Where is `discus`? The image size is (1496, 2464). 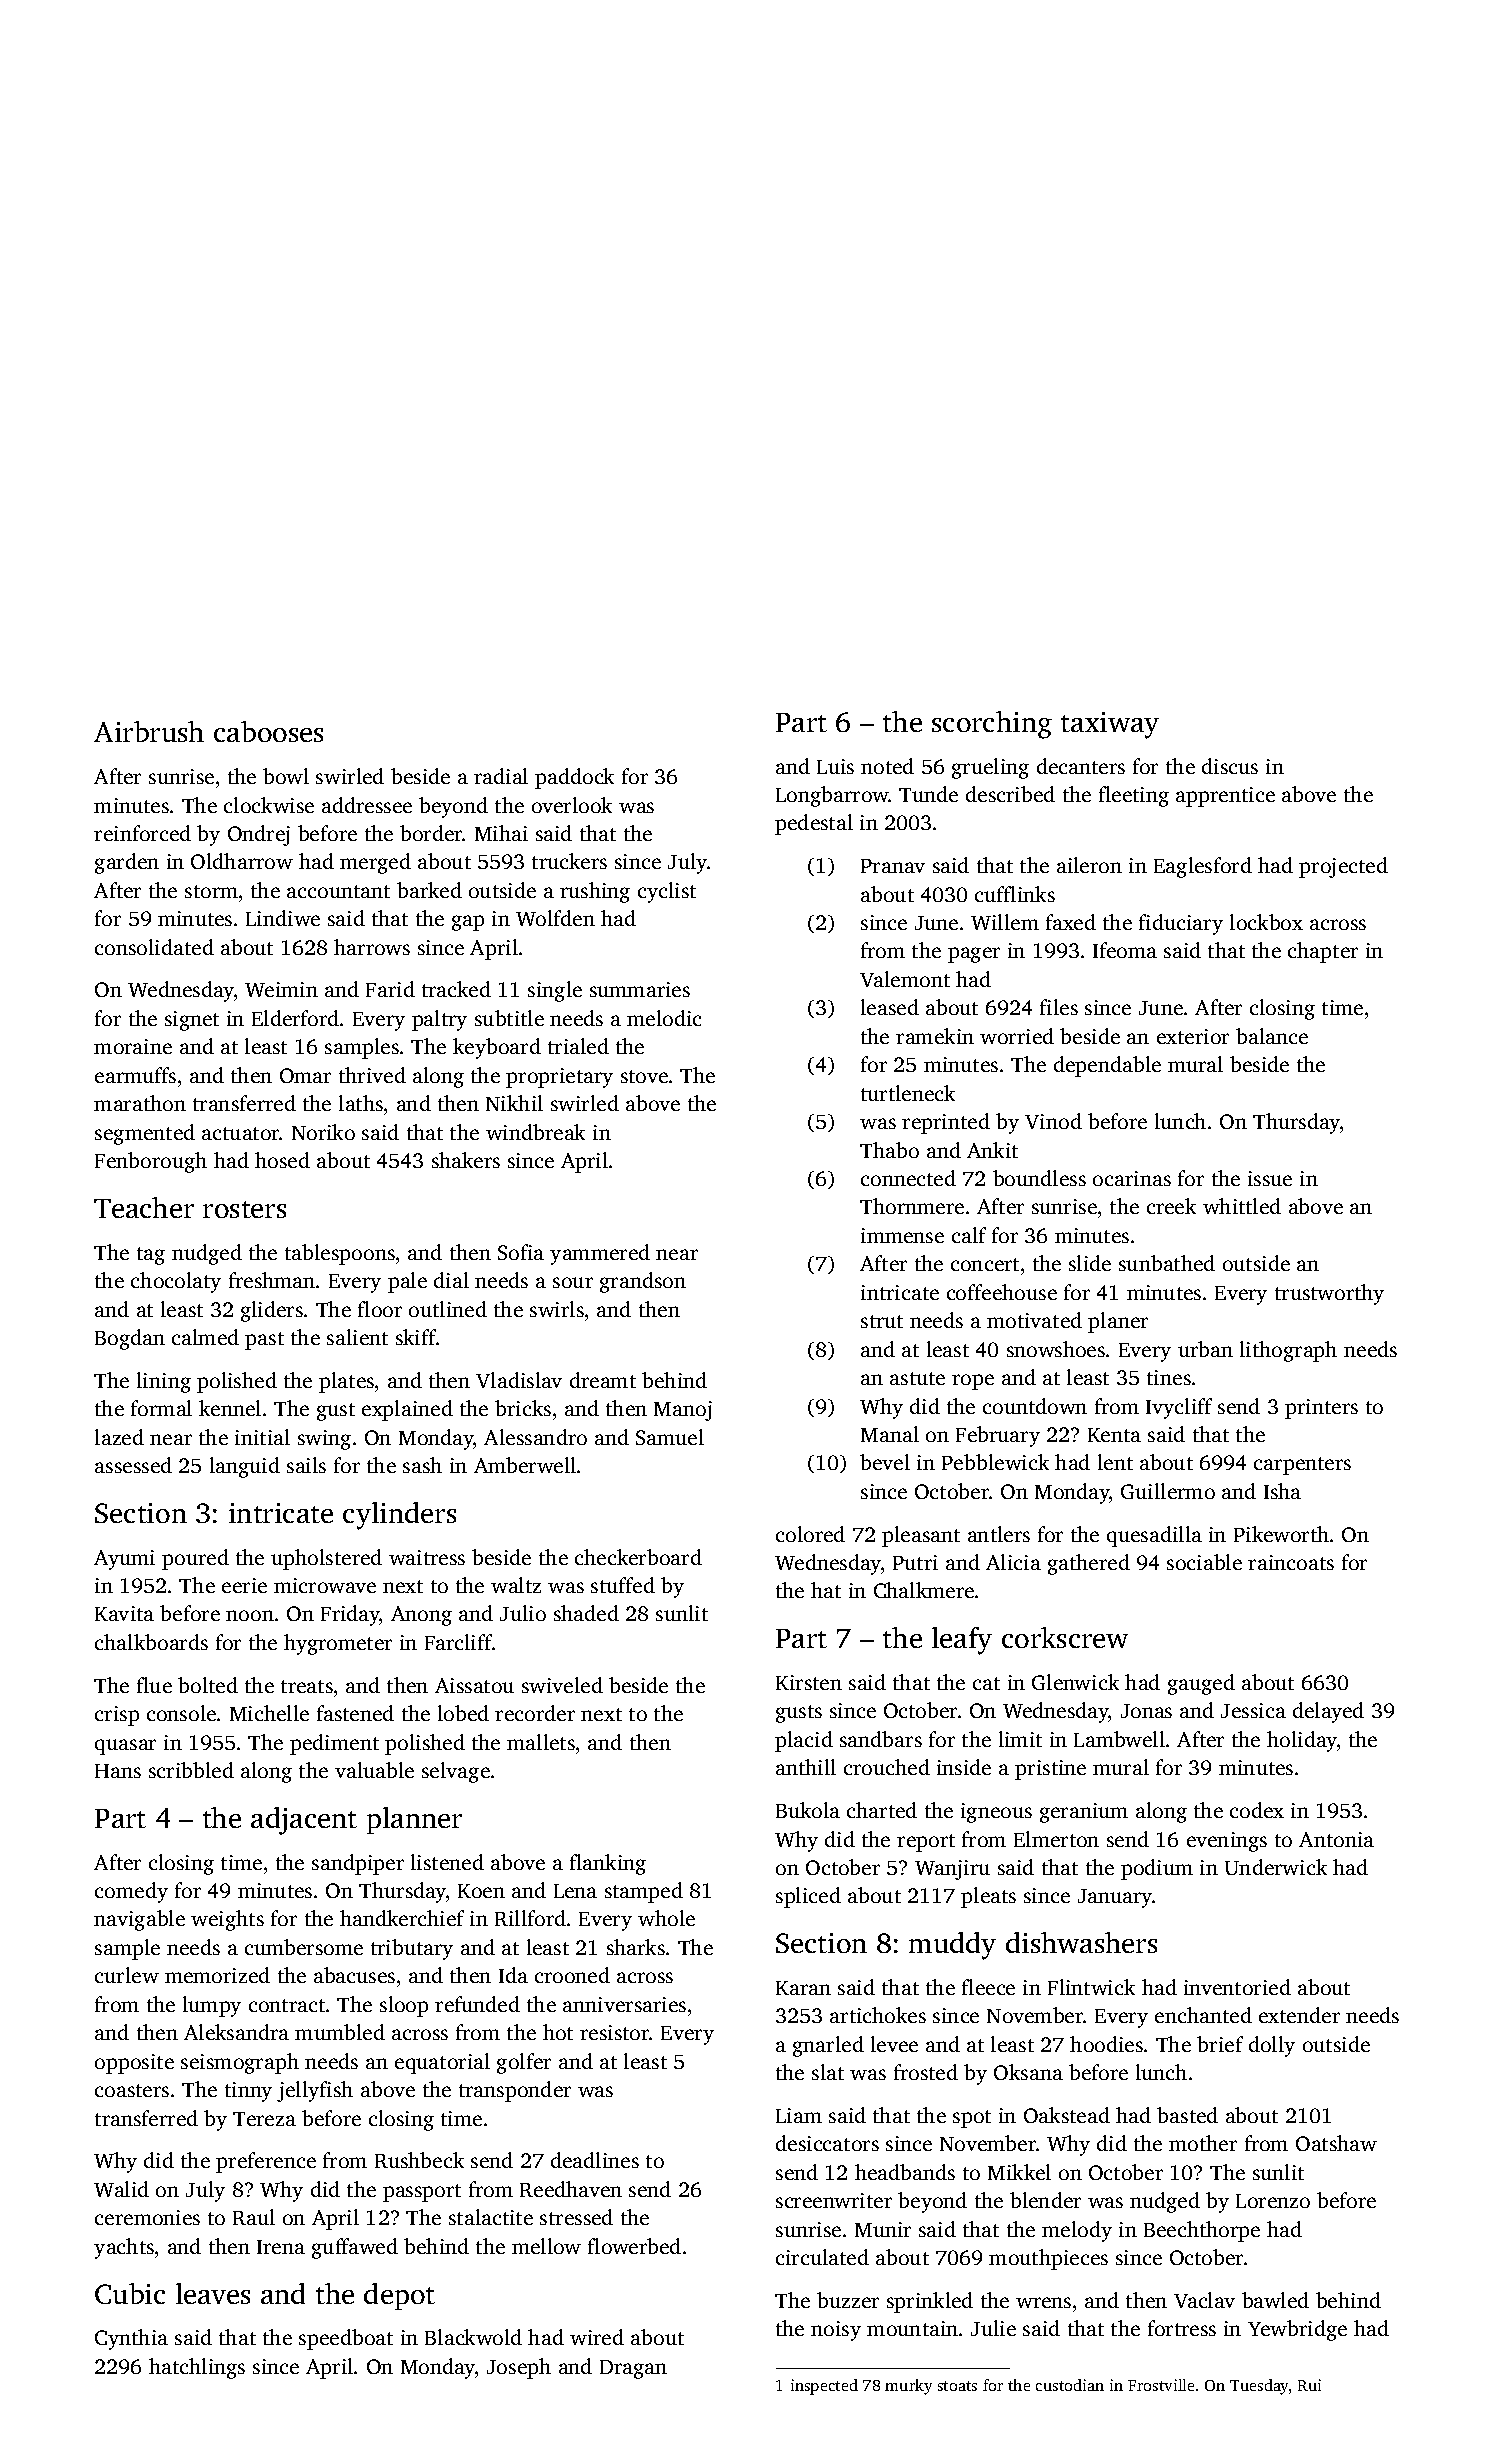
discus is located at coordinates (1230, 766).
